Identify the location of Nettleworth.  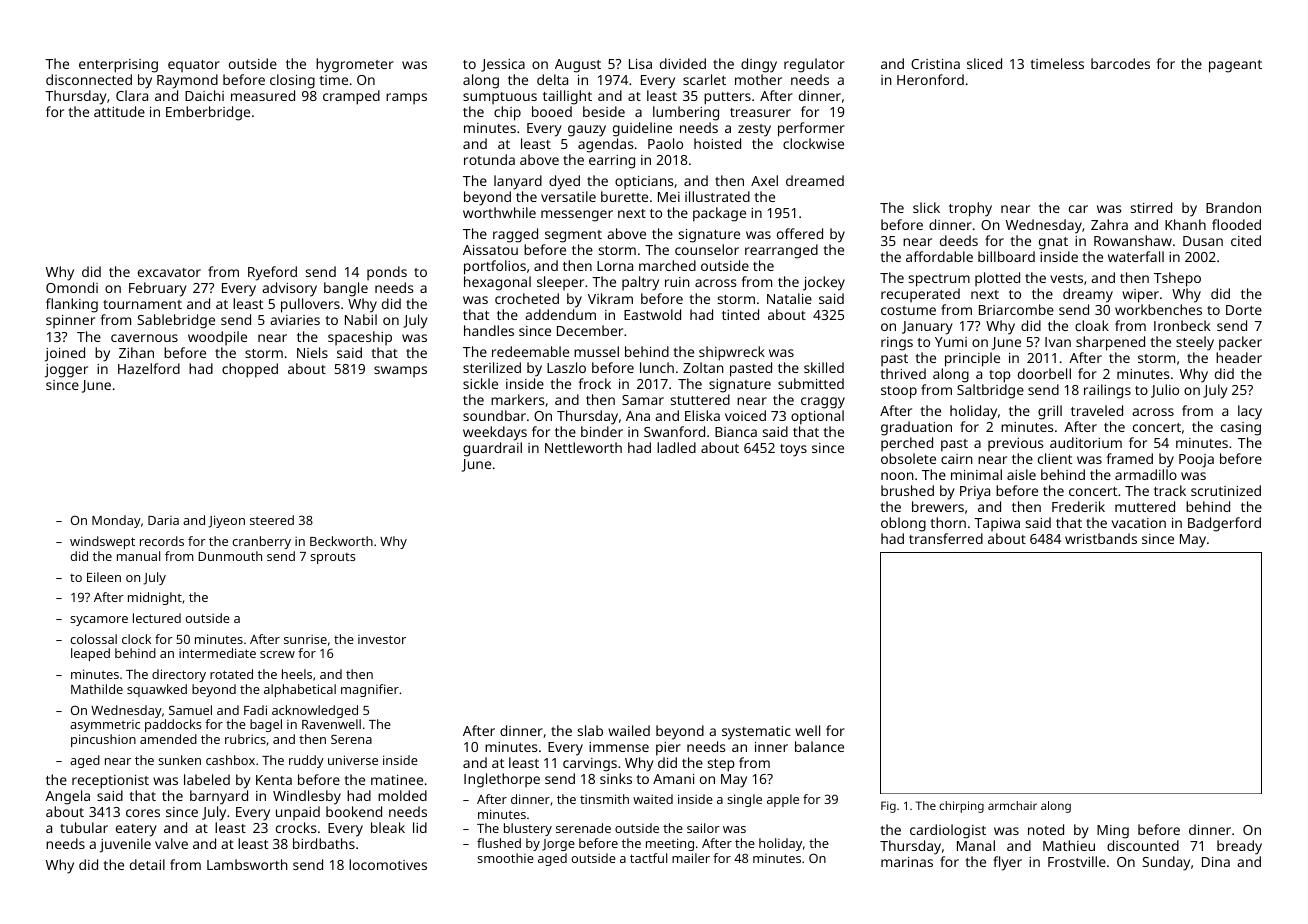
(583, 447).
